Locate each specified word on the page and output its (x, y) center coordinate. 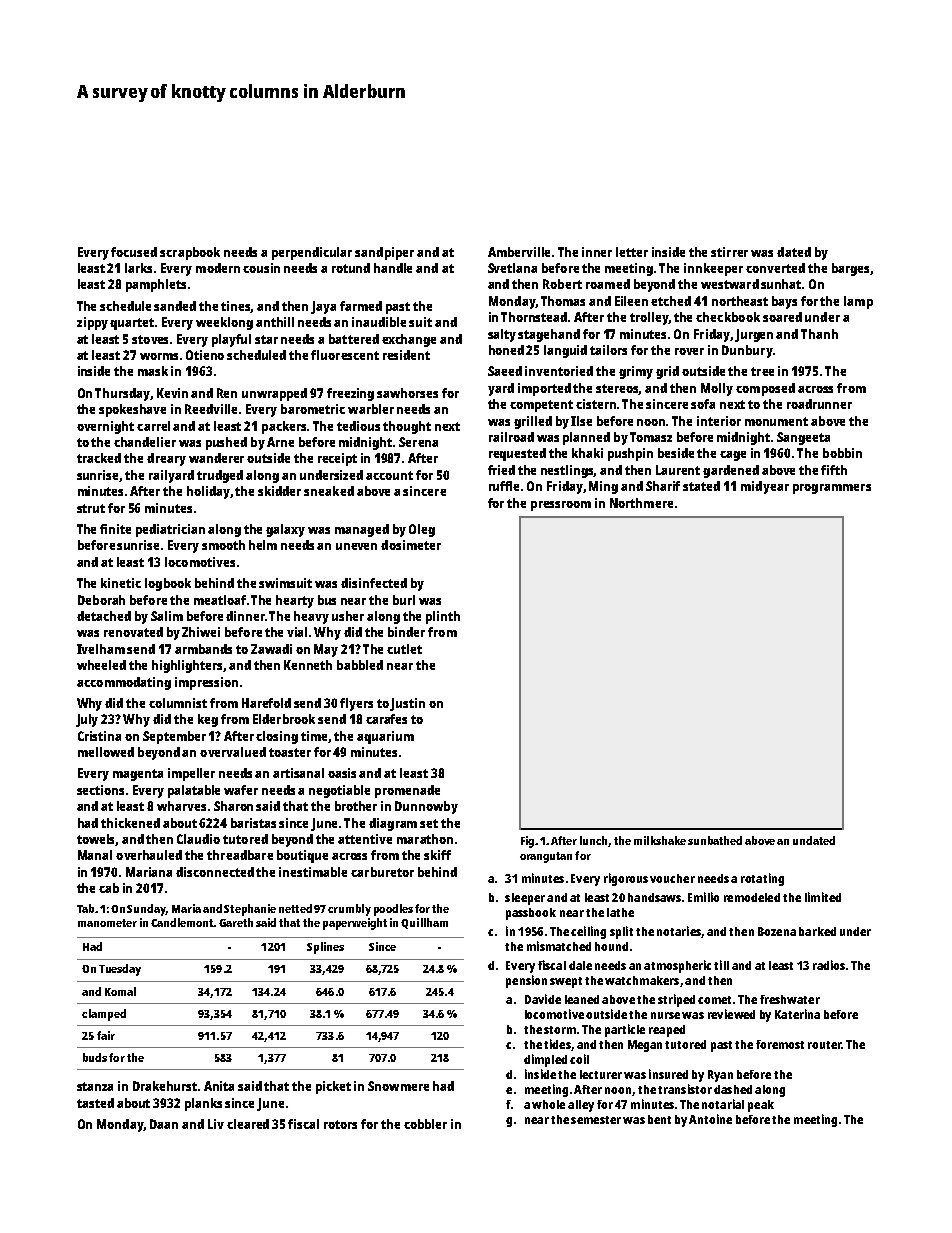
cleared (248, 1124)
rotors (340, 1124)
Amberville (519, 252)
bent (659, 1119)
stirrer (729, 252)
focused (134, 252)
